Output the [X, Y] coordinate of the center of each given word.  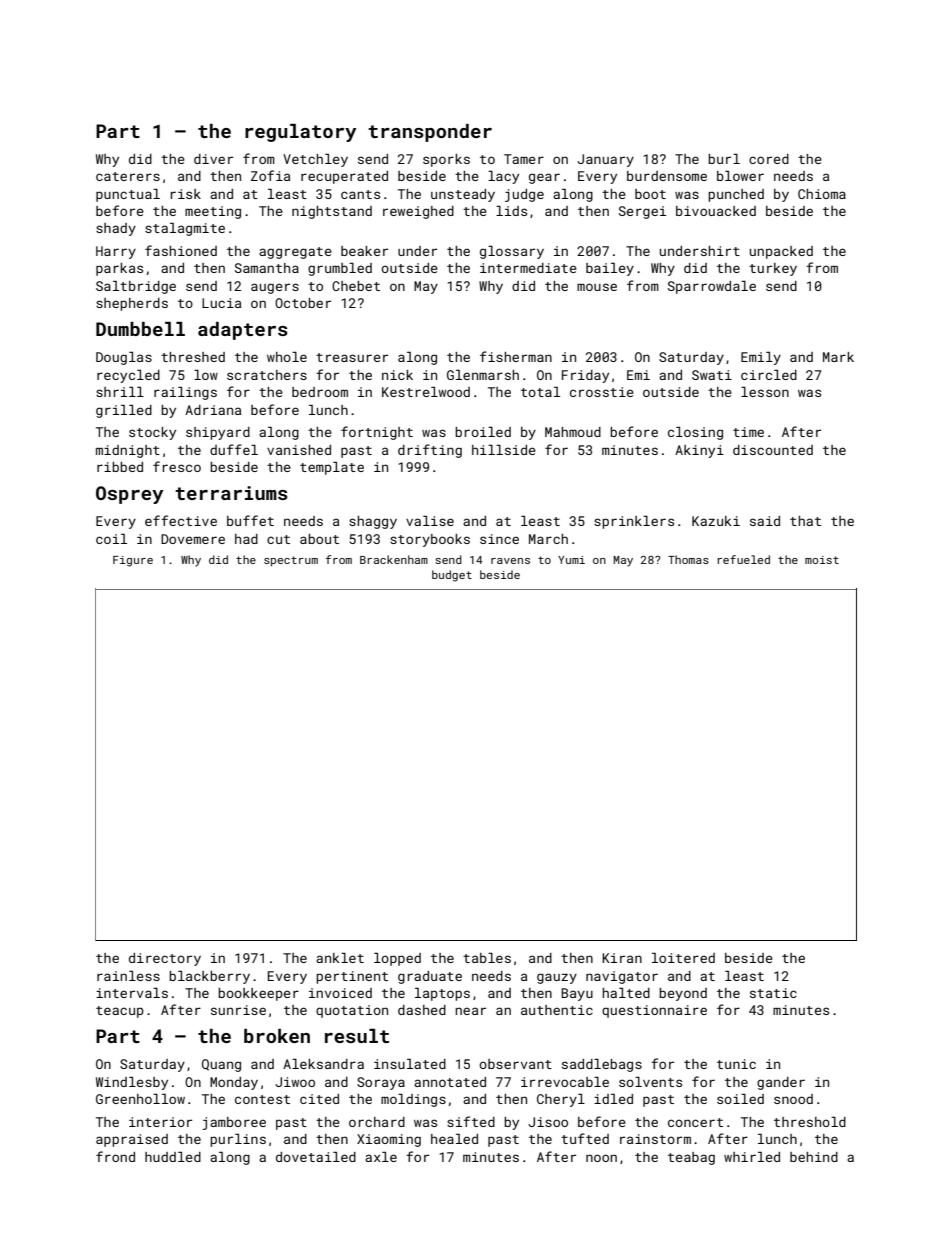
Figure [133, 561]
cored [769, 159]
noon [601, 1158]
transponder [430, 133]
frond [115, 1156]
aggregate [295, 253]
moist [822, 560]
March [548, 539]
